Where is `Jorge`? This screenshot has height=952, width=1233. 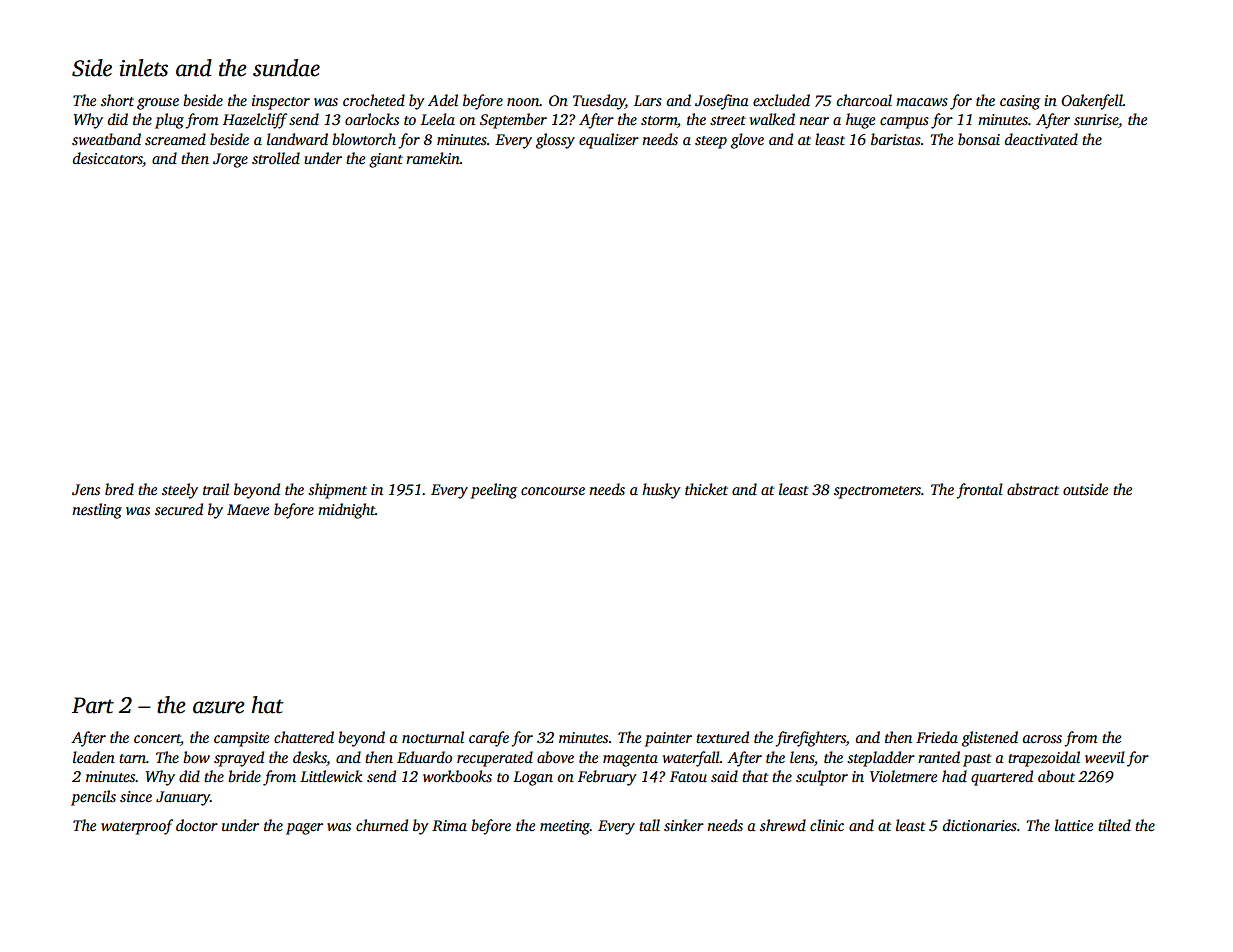 Jorge is located at coordinates (230, 160).
